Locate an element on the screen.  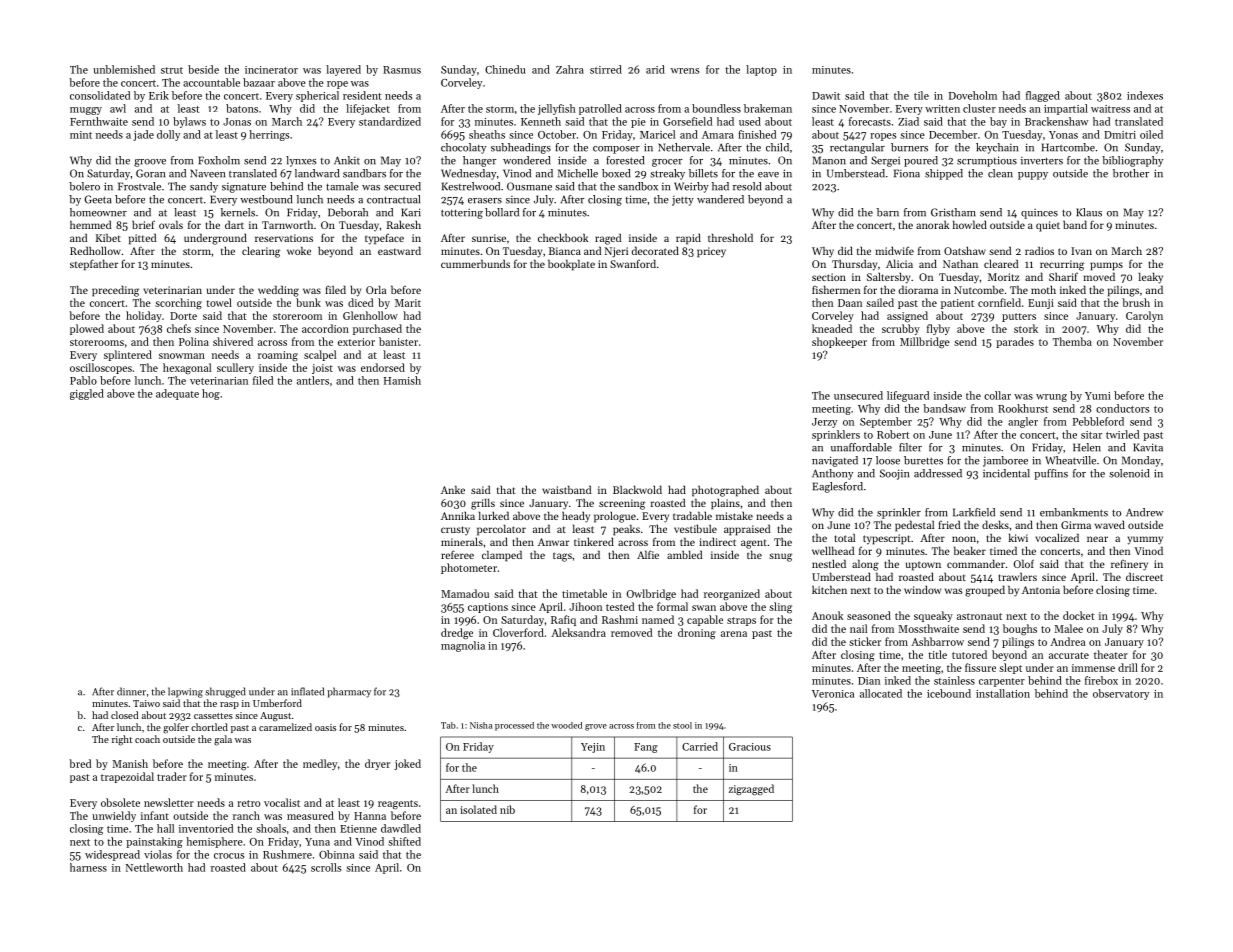
Doveholm is located at coordinates (973, 95).
